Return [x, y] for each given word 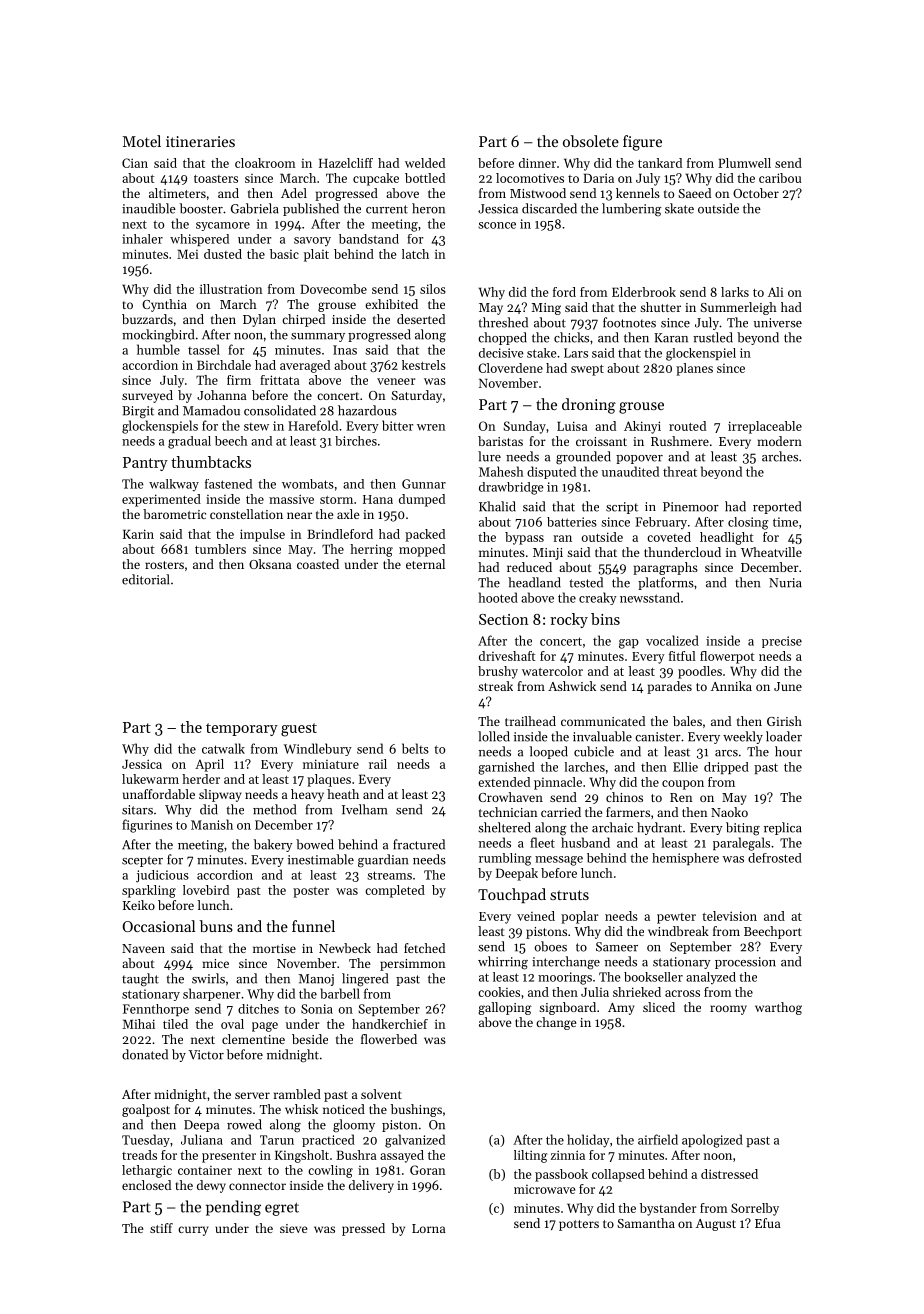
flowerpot [727, 657]
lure [489, 456]
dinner [537, 163]
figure [642, 143]
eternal [425, 564]
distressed [729, 1174]
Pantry [145, 464]
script [622, 508]
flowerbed [389, 1039]
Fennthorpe [156, 1010]
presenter [229, 1157]
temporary [242, 729]
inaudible [149, 208]
